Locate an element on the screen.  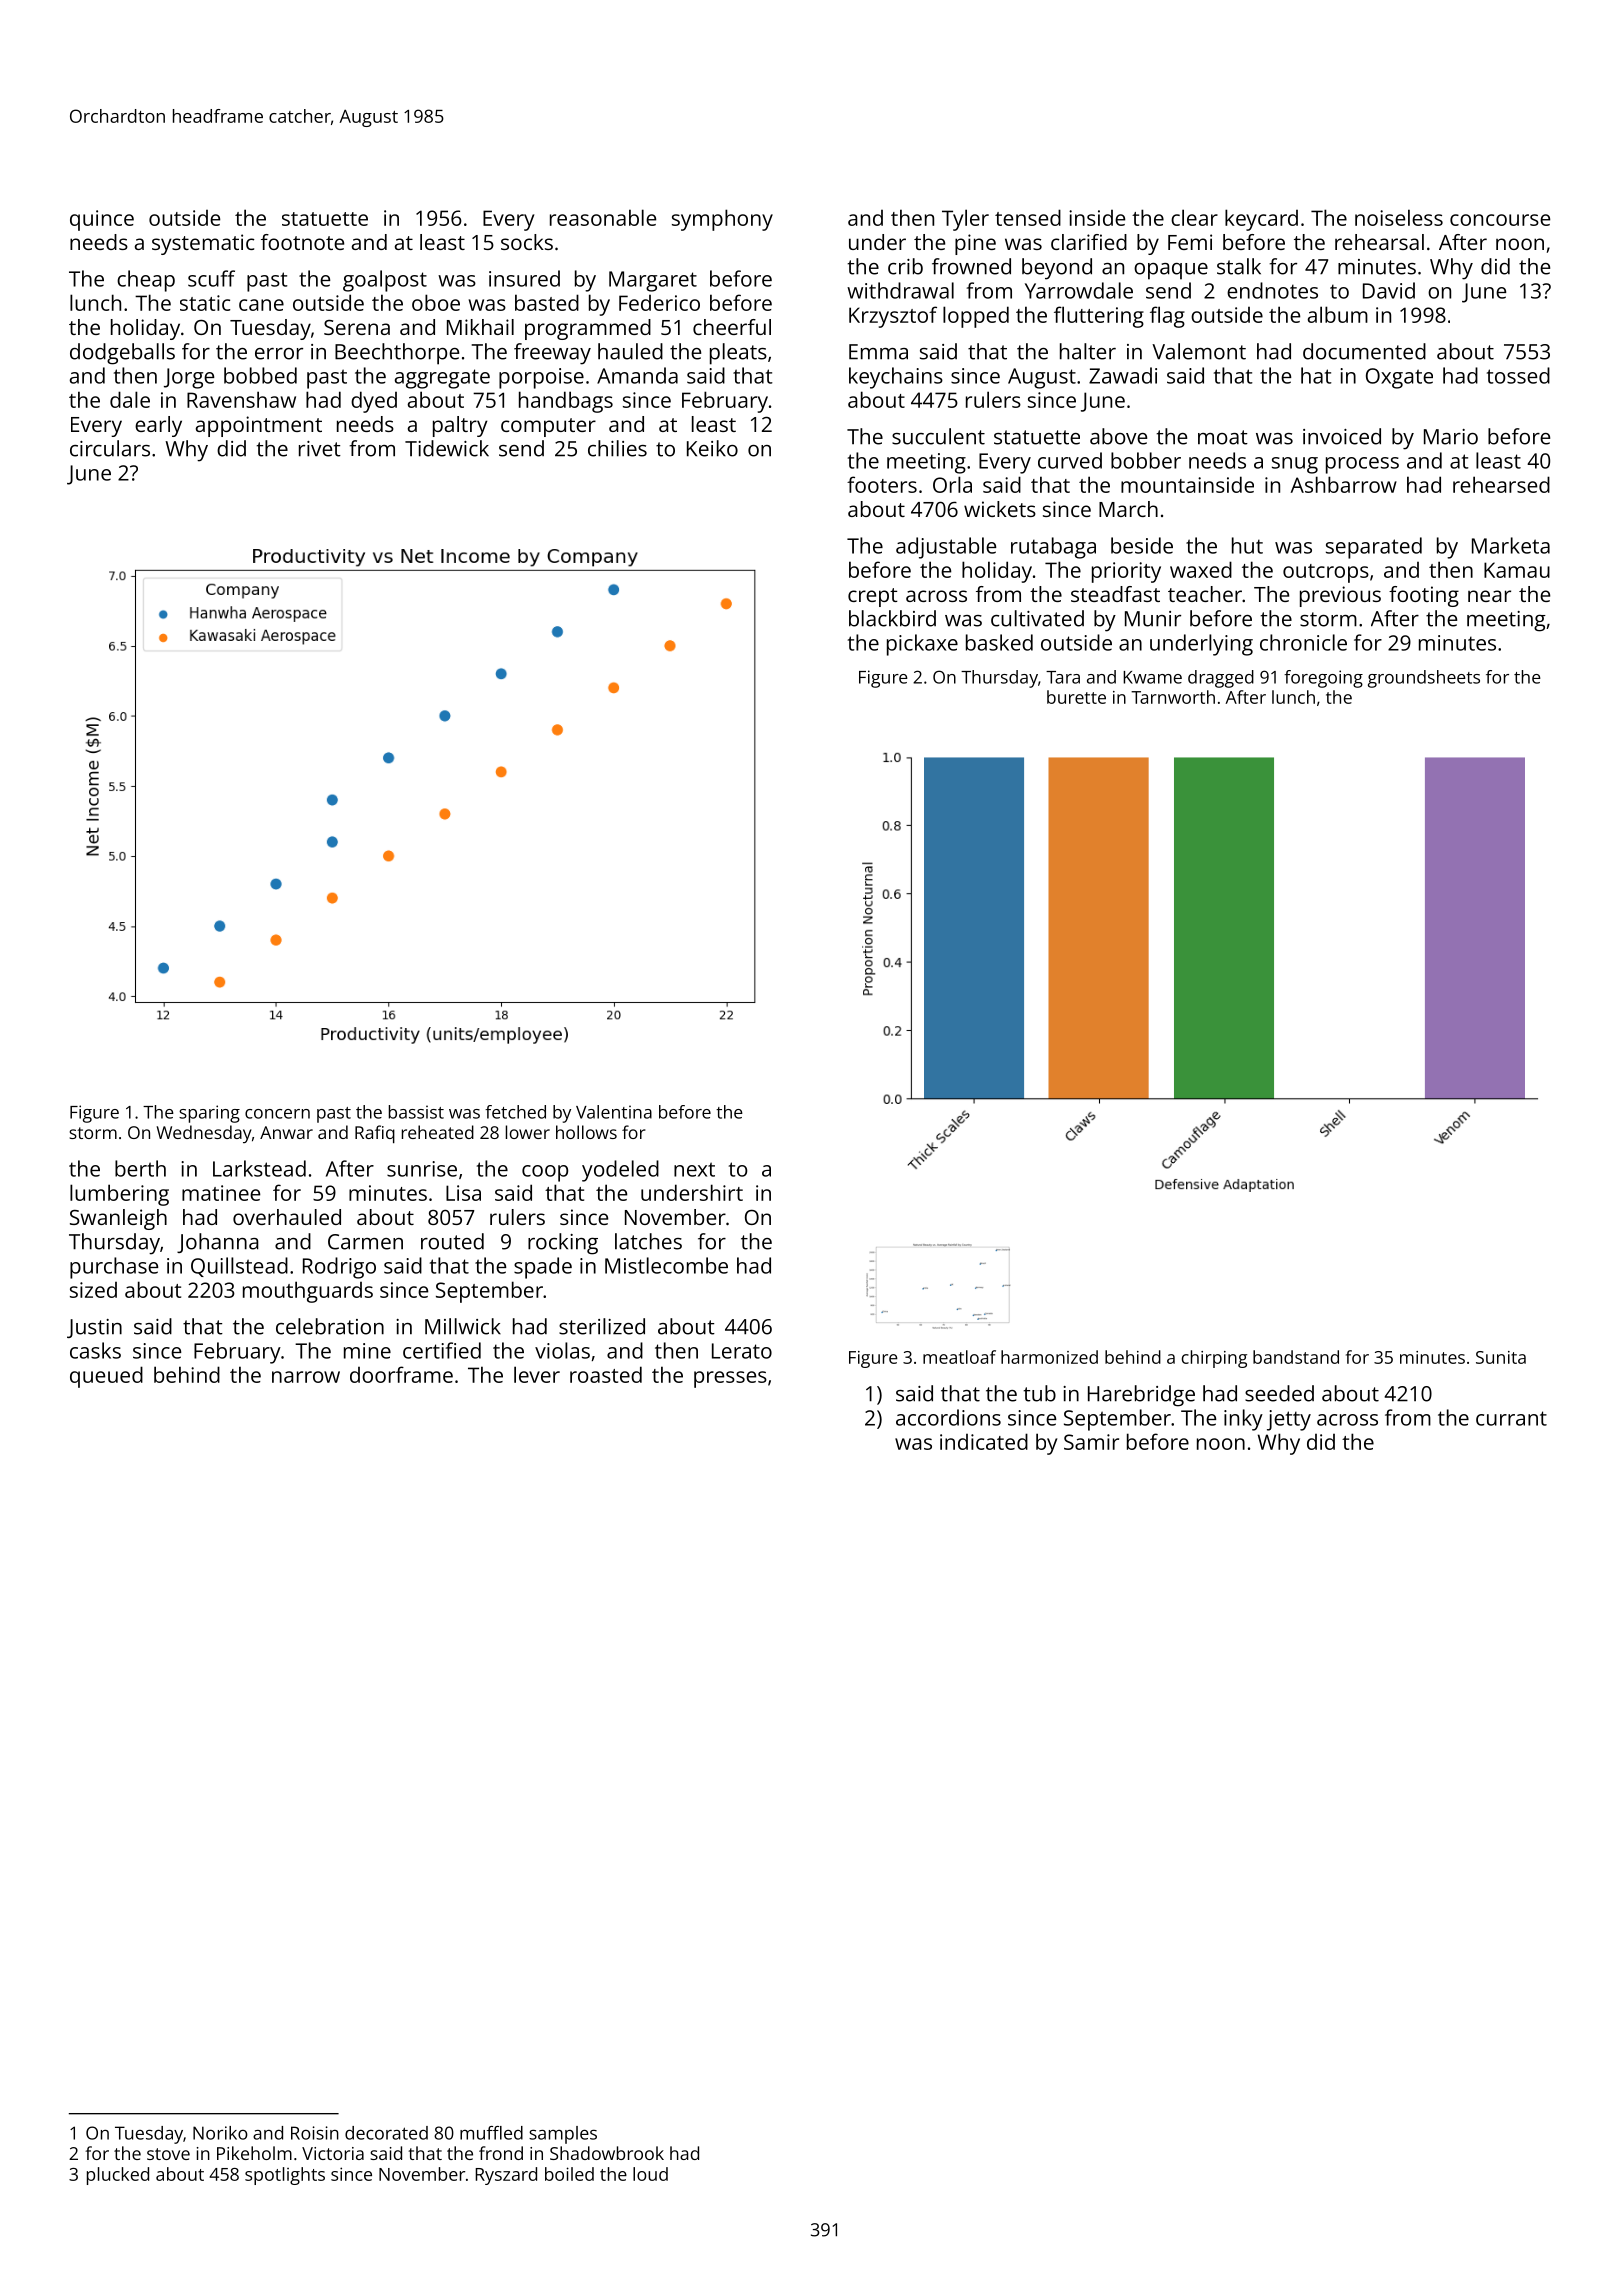
sparing is located at coordinates (209, 1114).
